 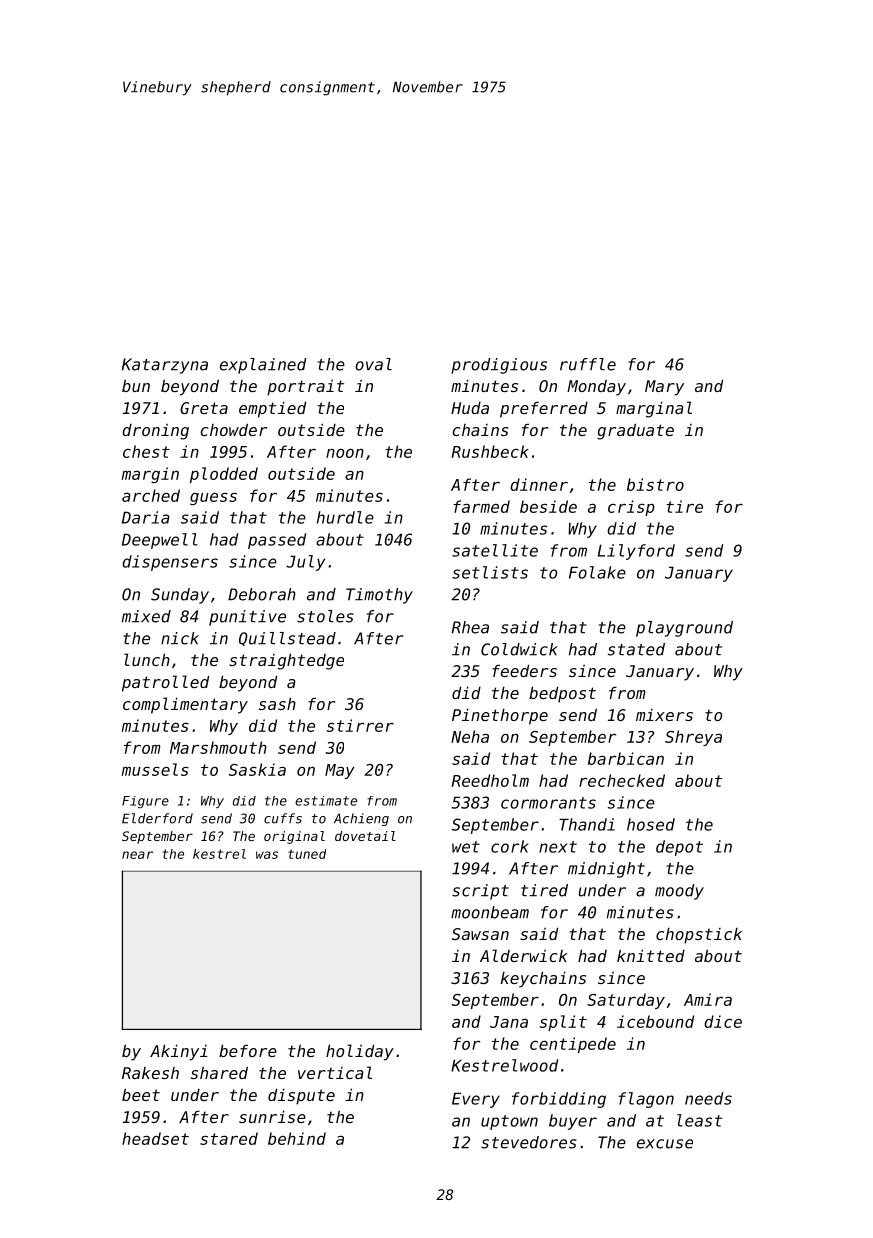 I want to click on bedpost, so click(x=562, y=694).
